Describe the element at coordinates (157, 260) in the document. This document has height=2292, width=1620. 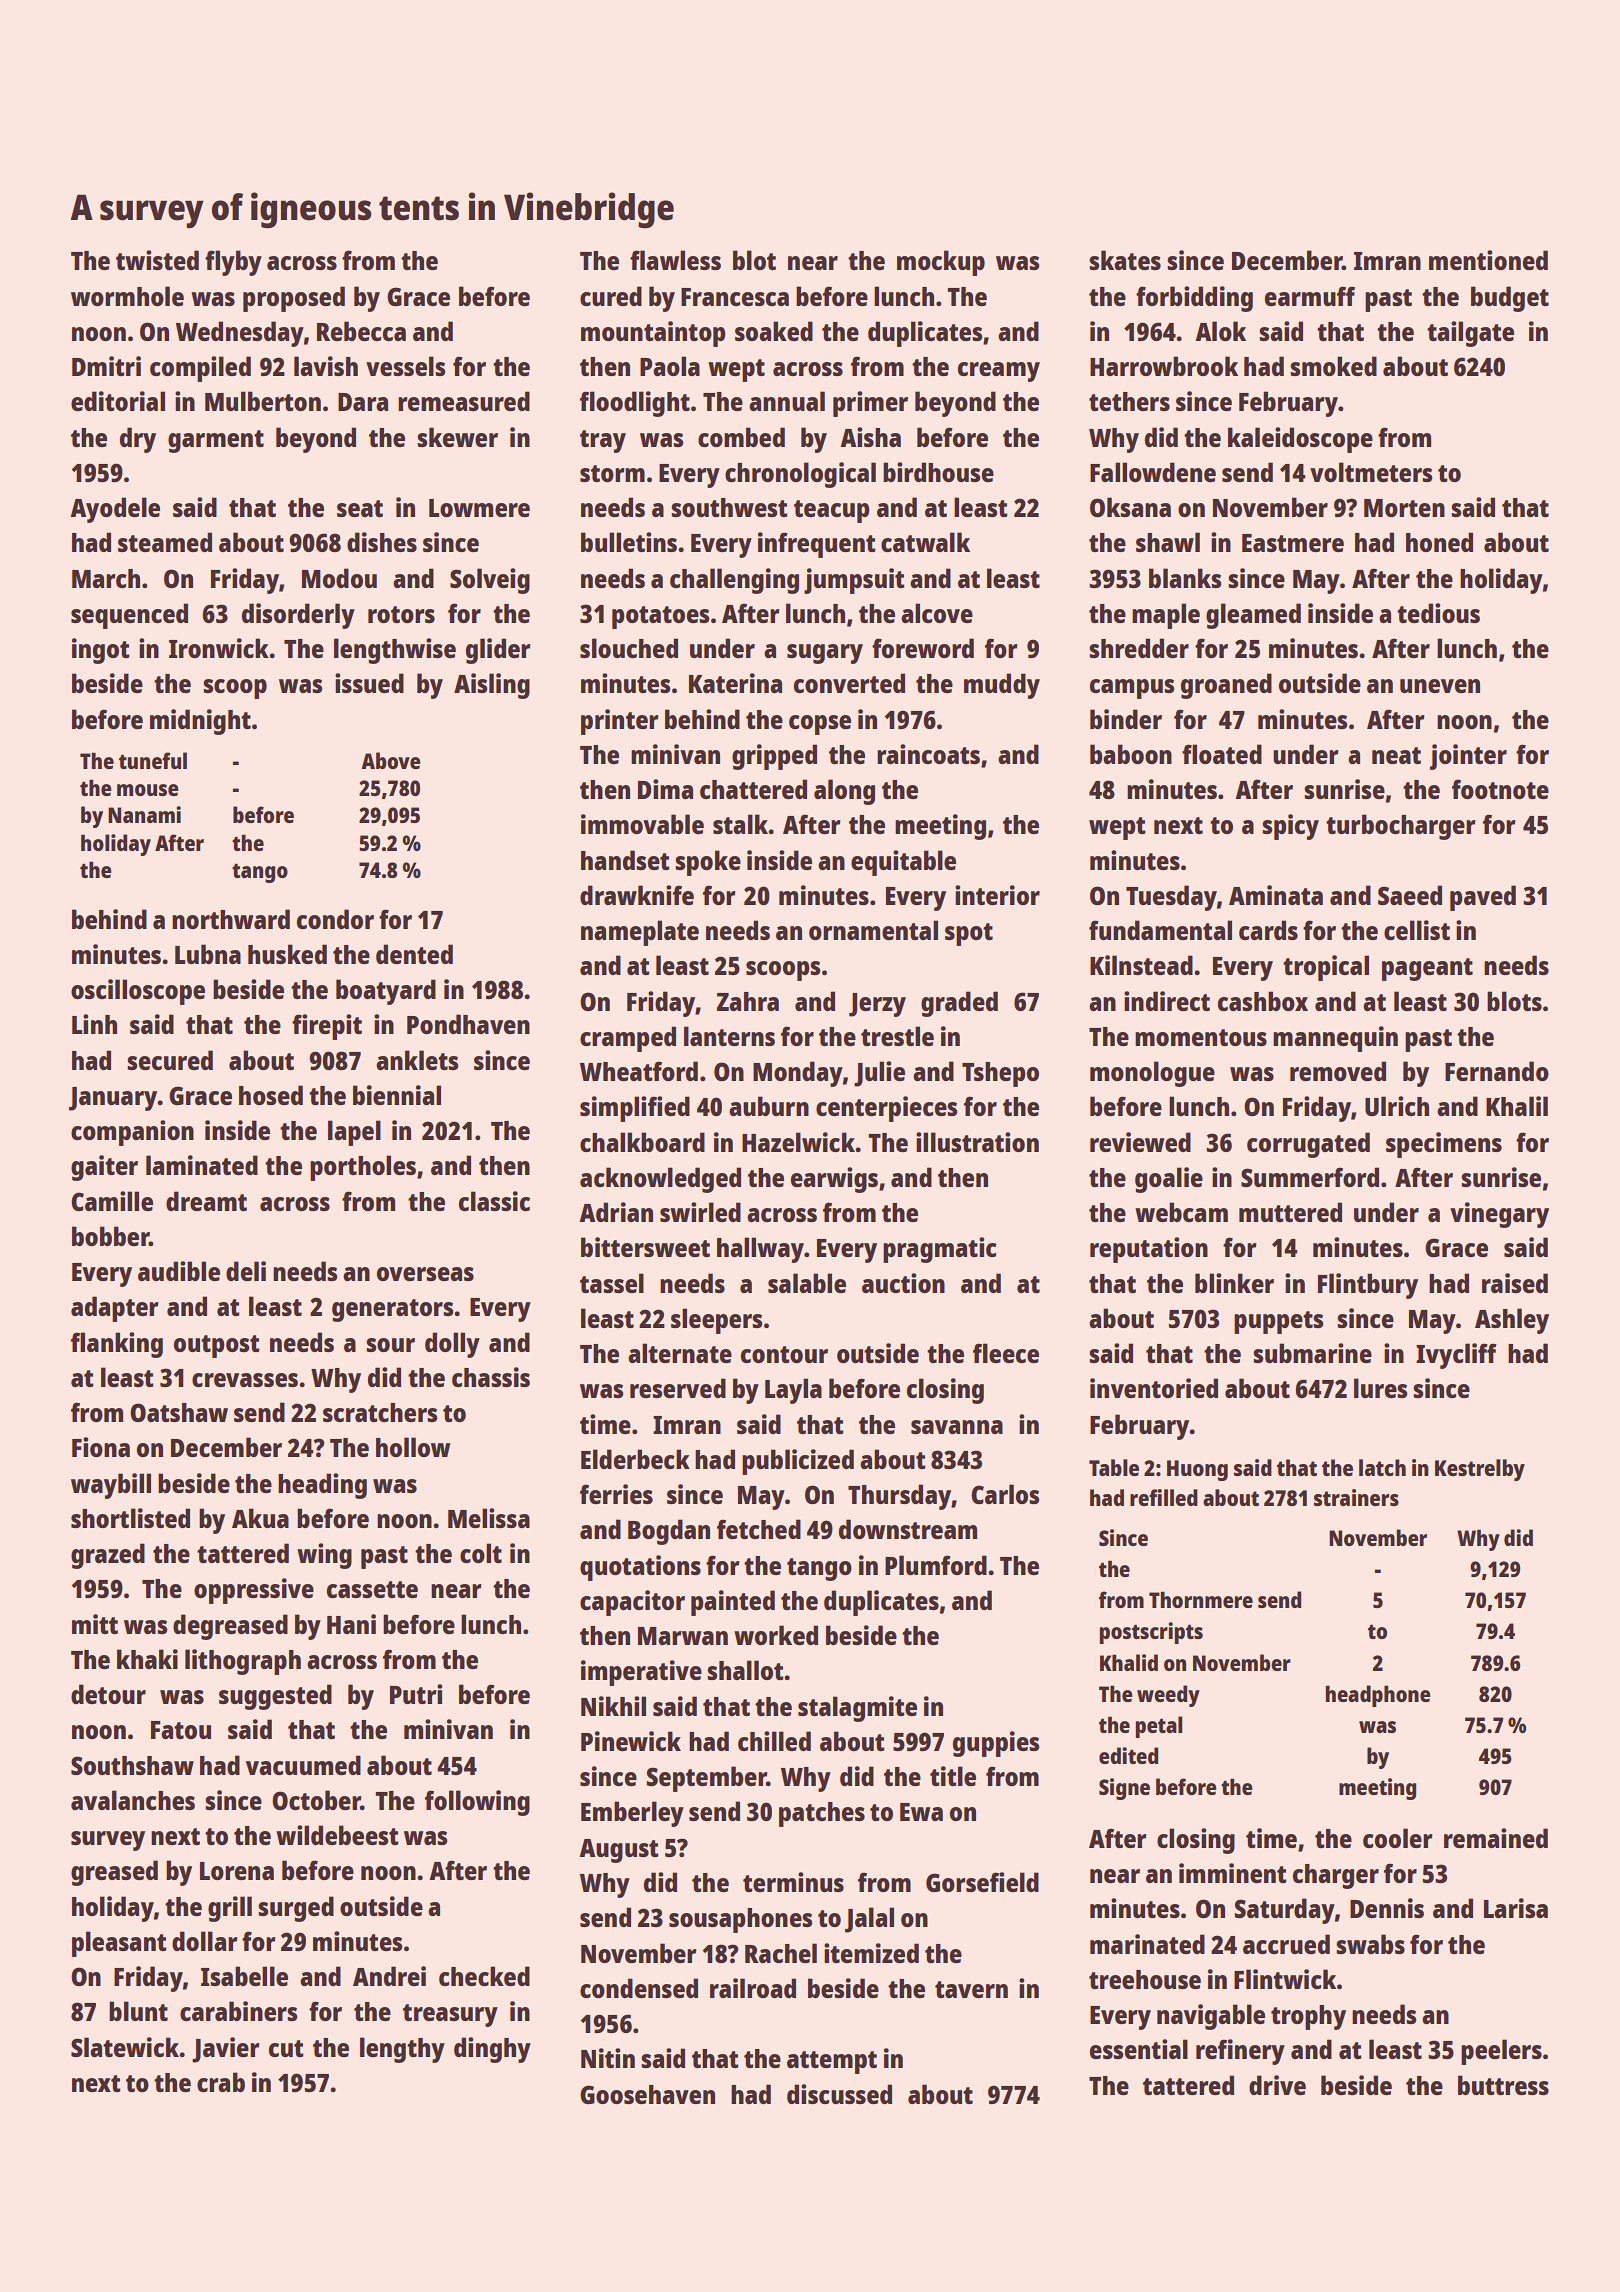
I see `twisted` at that location.
